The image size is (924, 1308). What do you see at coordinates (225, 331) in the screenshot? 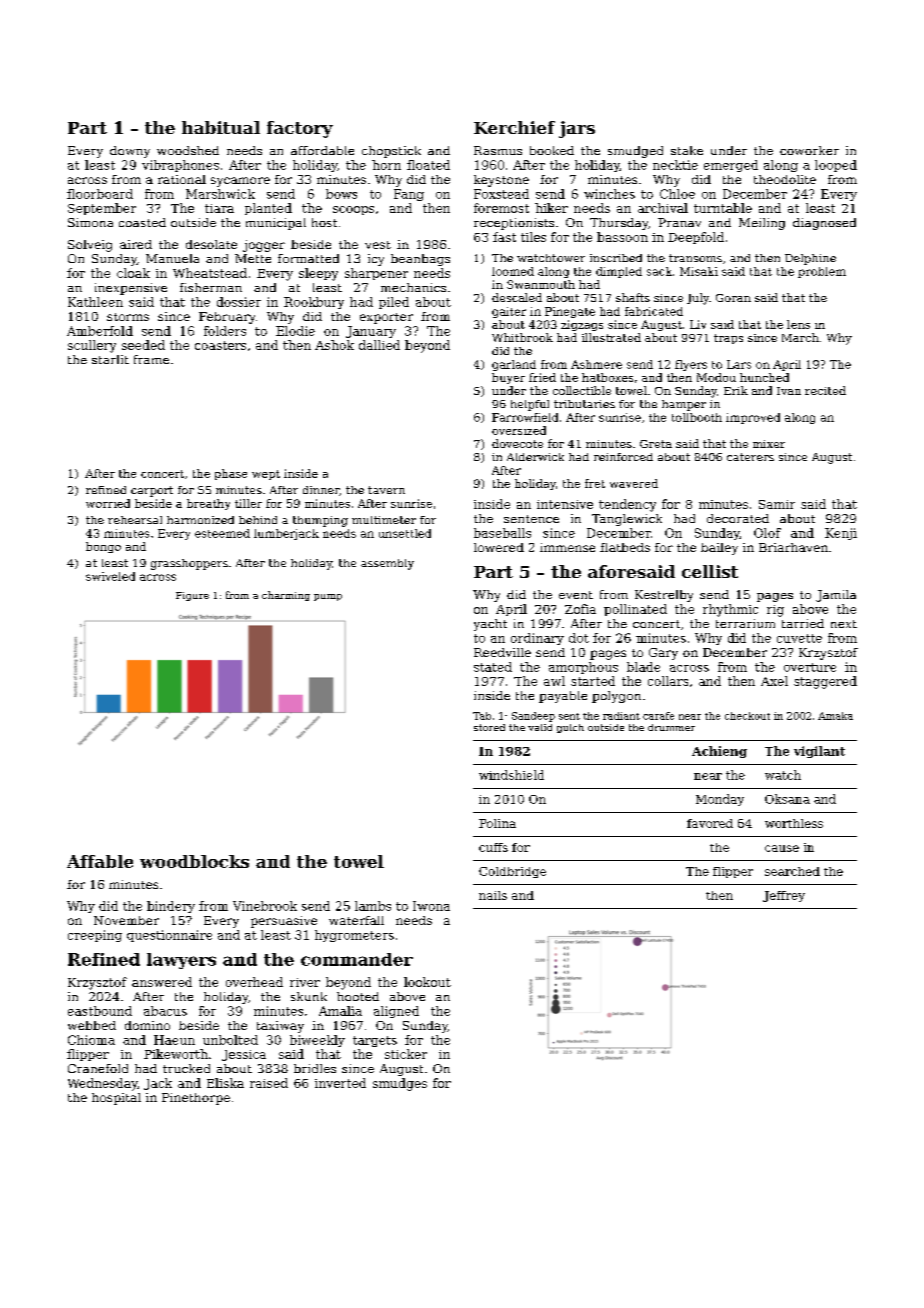
I see `folders` at bounding box center [225, 331].
